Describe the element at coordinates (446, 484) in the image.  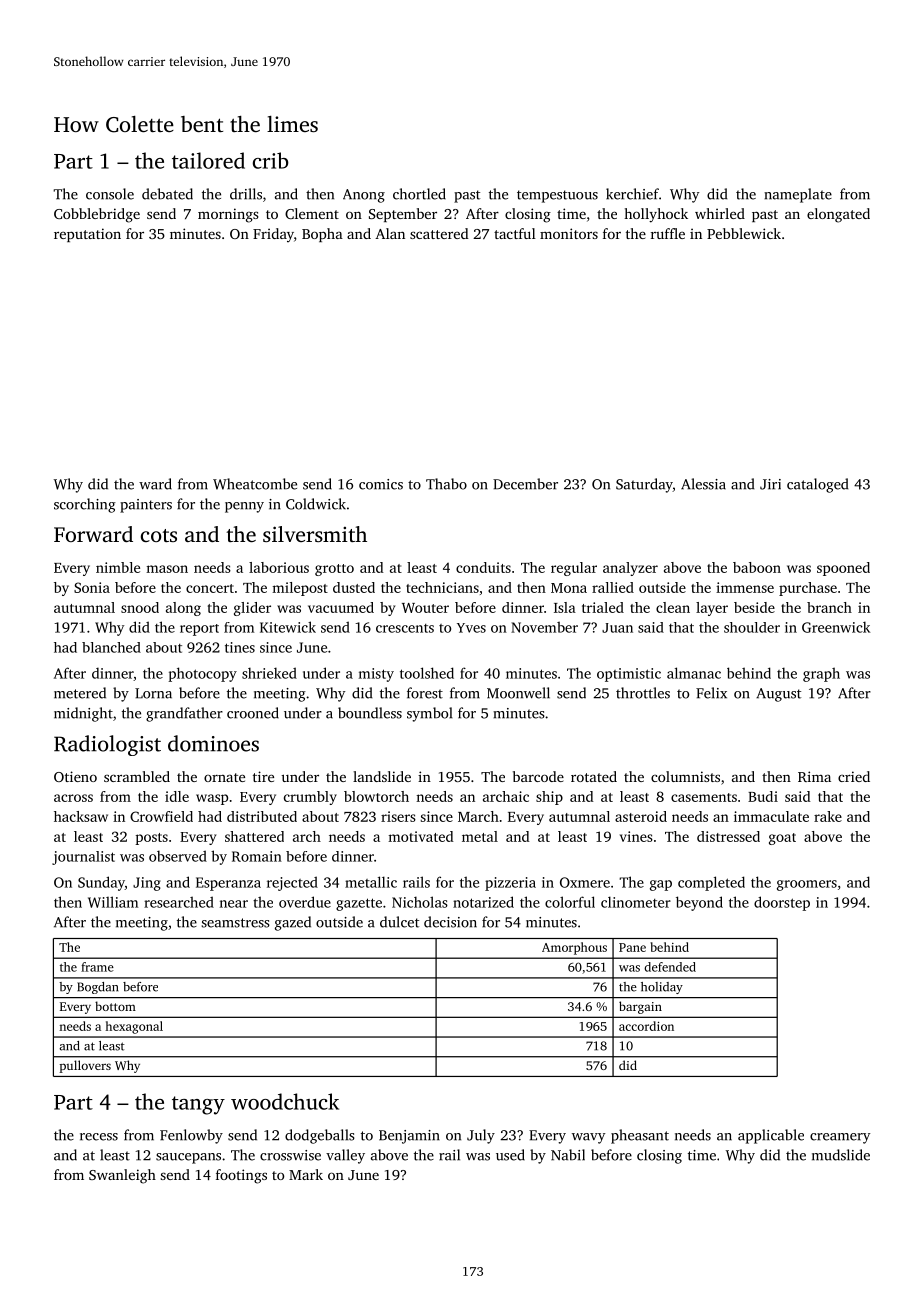
I see `Thabo` at that location.
